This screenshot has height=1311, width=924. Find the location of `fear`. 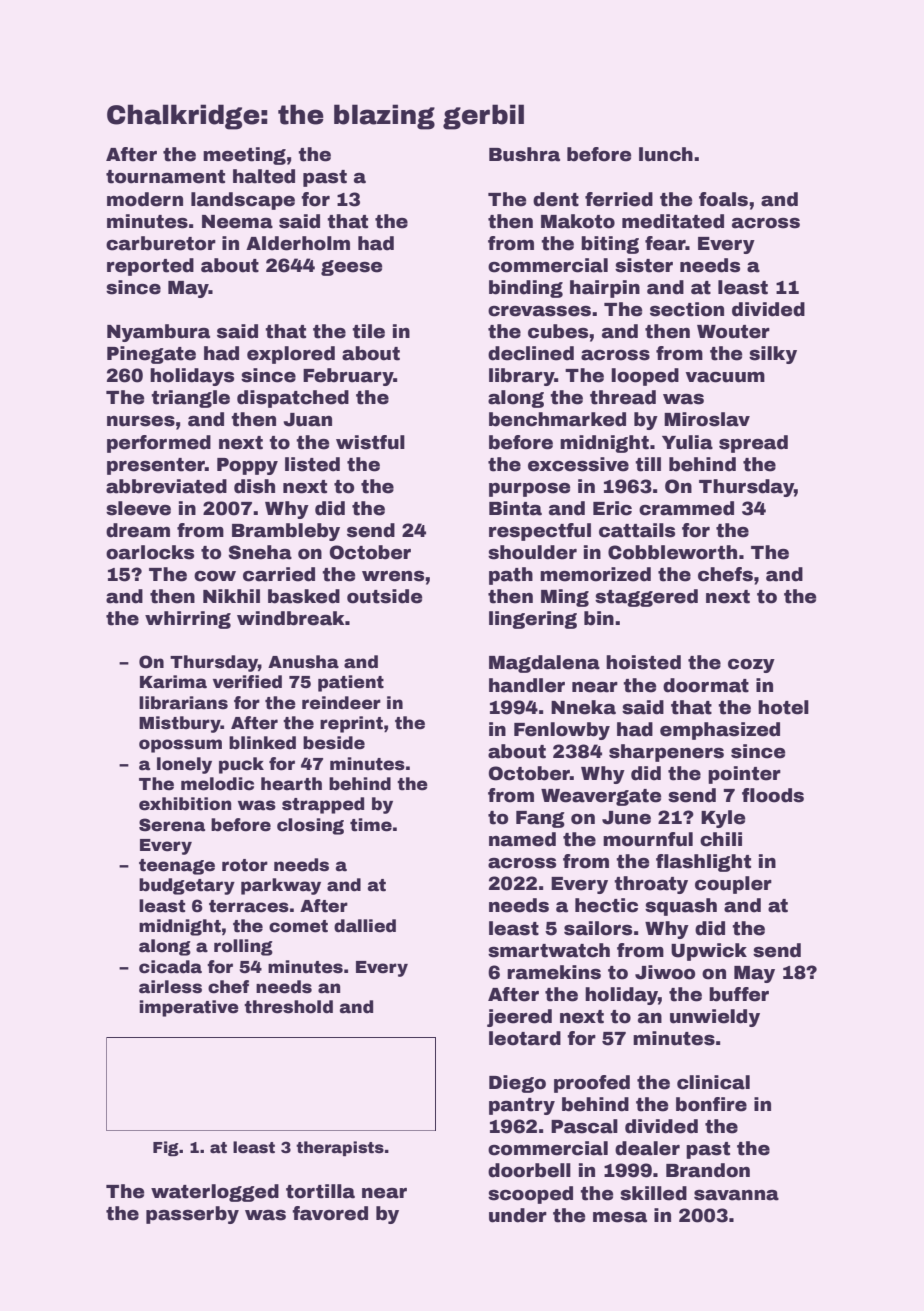

fear is located at coordinates (665, 243).
